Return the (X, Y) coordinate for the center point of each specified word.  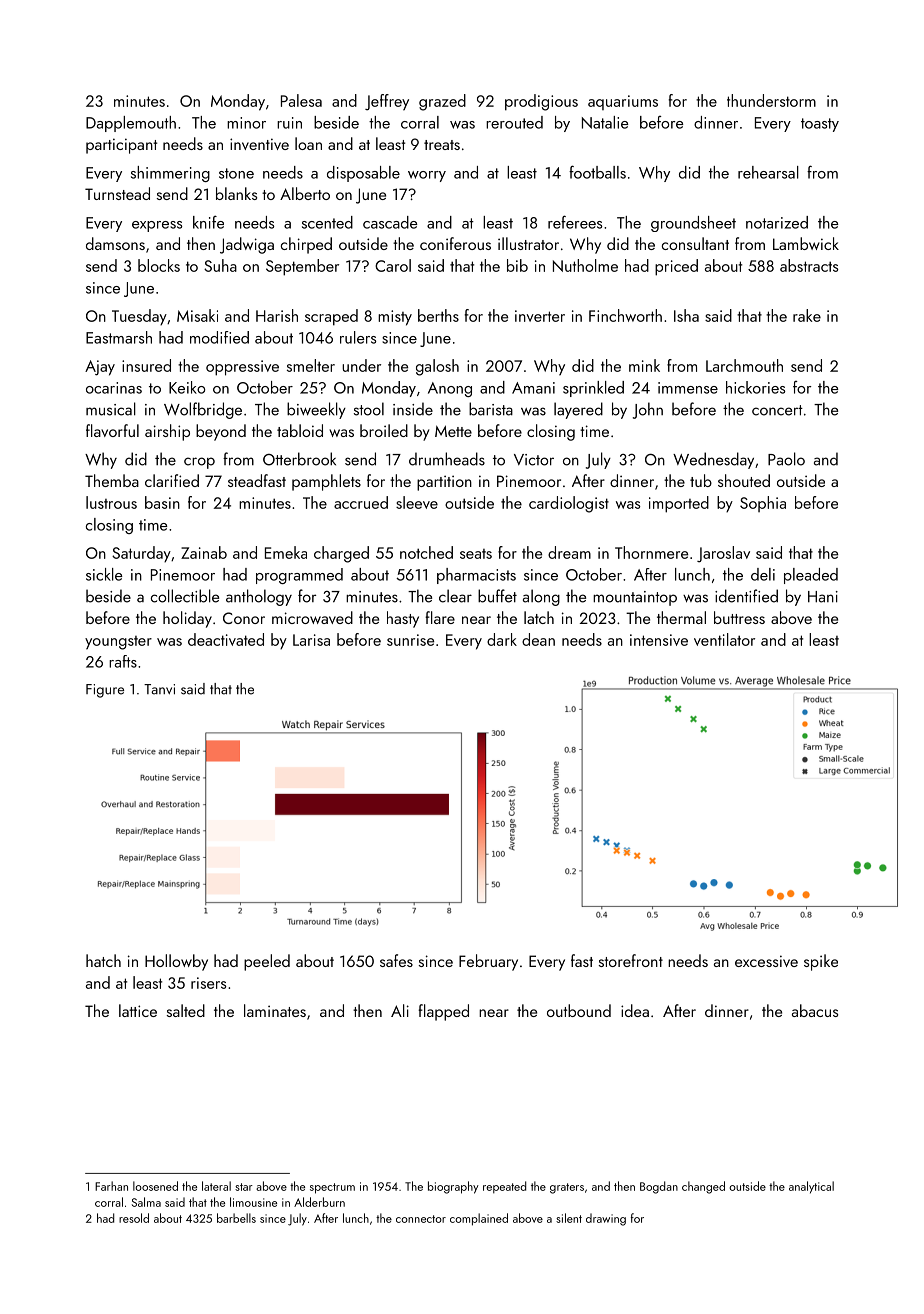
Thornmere (651, 552)
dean (538, 639)
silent (569, 1218)
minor (246, 123)
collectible (185, 596)
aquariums (623, 102)
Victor (534, 460)
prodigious (541, 102)
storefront (631, 960)
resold (134, 1218)
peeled (267, 962)
